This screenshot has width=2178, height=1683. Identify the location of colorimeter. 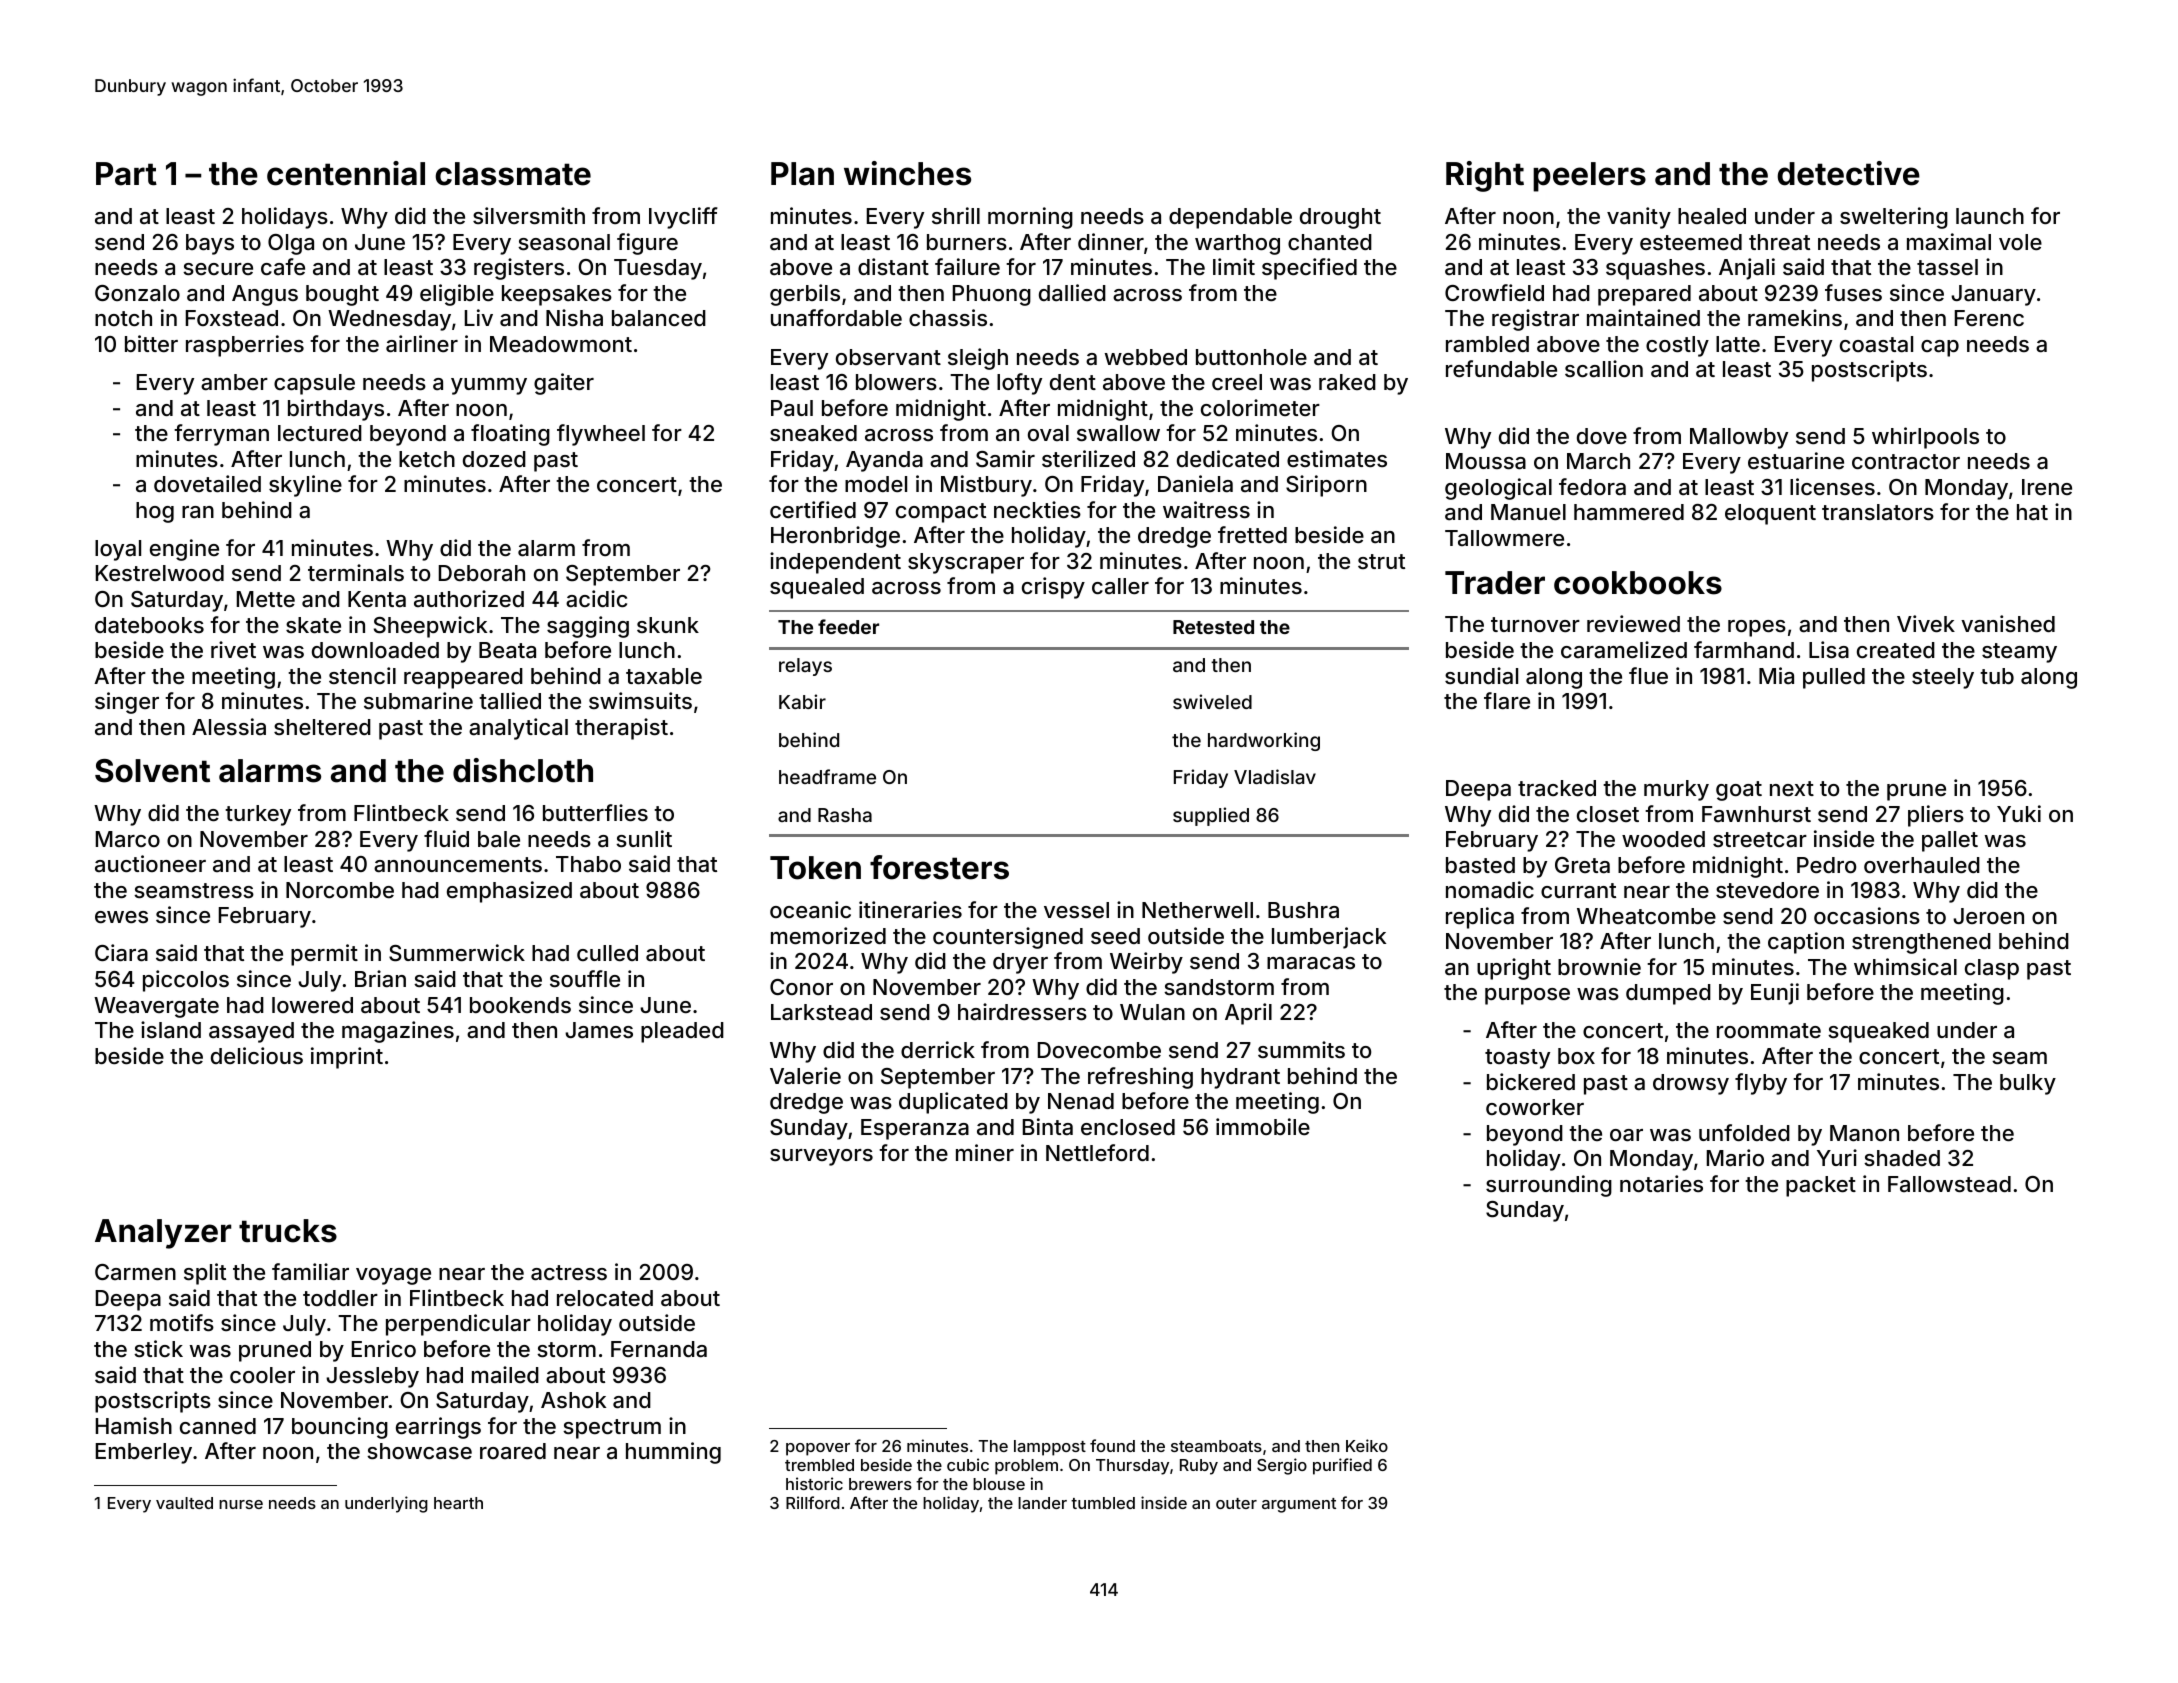
(1260, 407).
